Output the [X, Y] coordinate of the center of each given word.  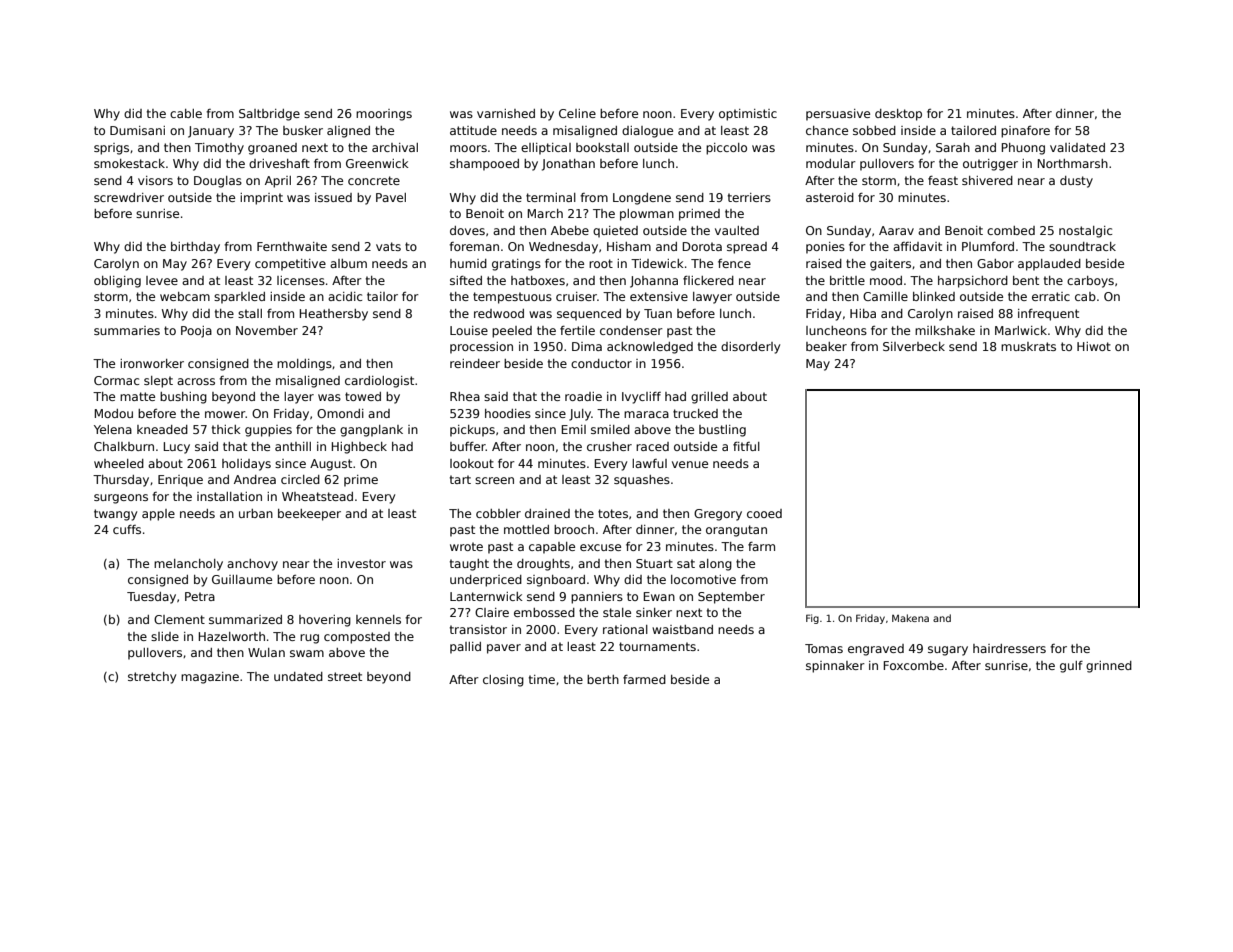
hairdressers [1009, 648]
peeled [512, 332]
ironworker [152, 363]
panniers [597, 598]
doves [467, 230]
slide [165, 636]
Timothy [219, 149]
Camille [885, 296]
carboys [1090, 282]
